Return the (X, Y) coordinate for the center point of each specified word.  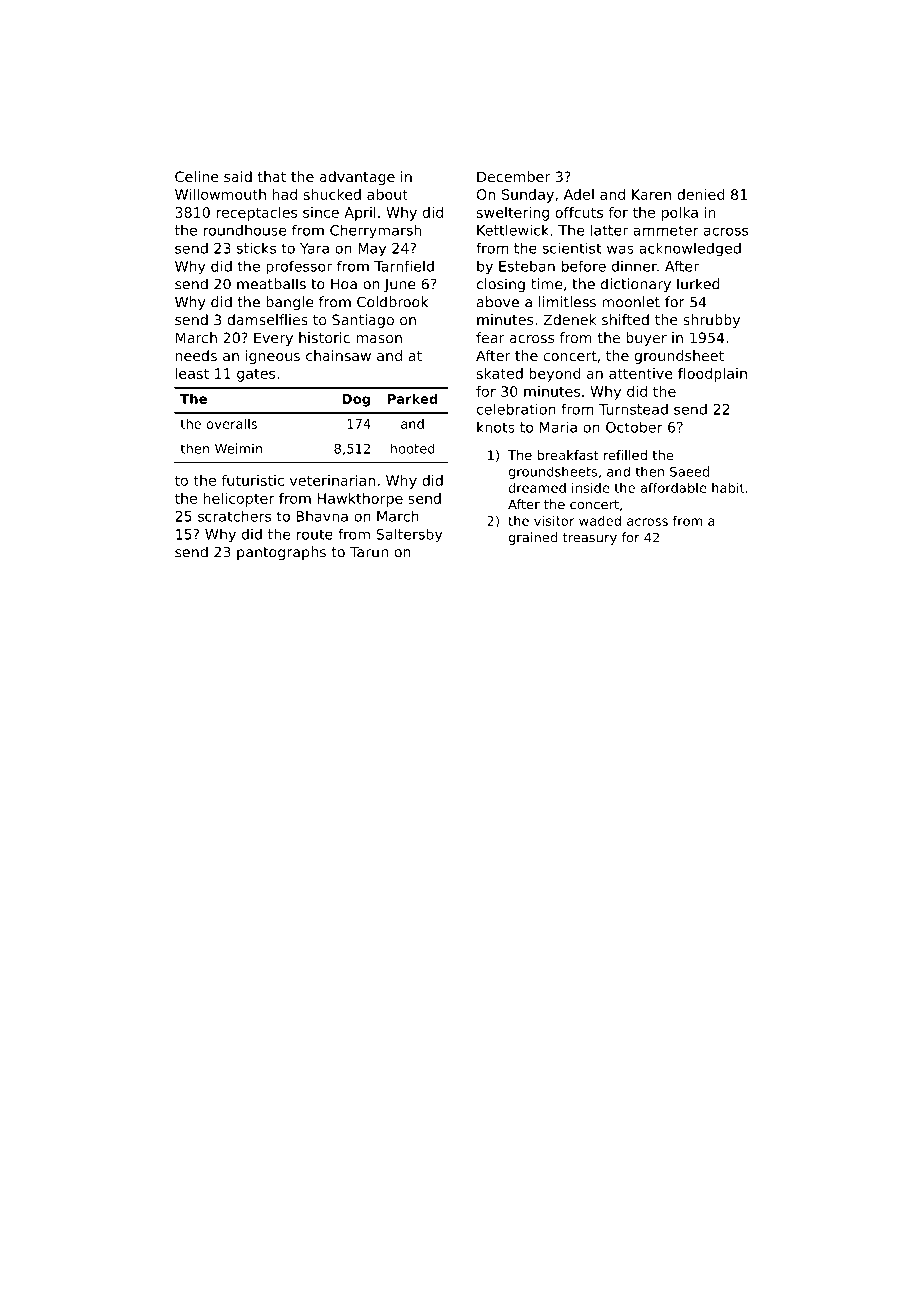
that (271, 176)
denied (701, 194)
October (634, 427)
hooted (412, 448)
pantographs (281, 553)
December (513, 176)
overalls (232, 424)
